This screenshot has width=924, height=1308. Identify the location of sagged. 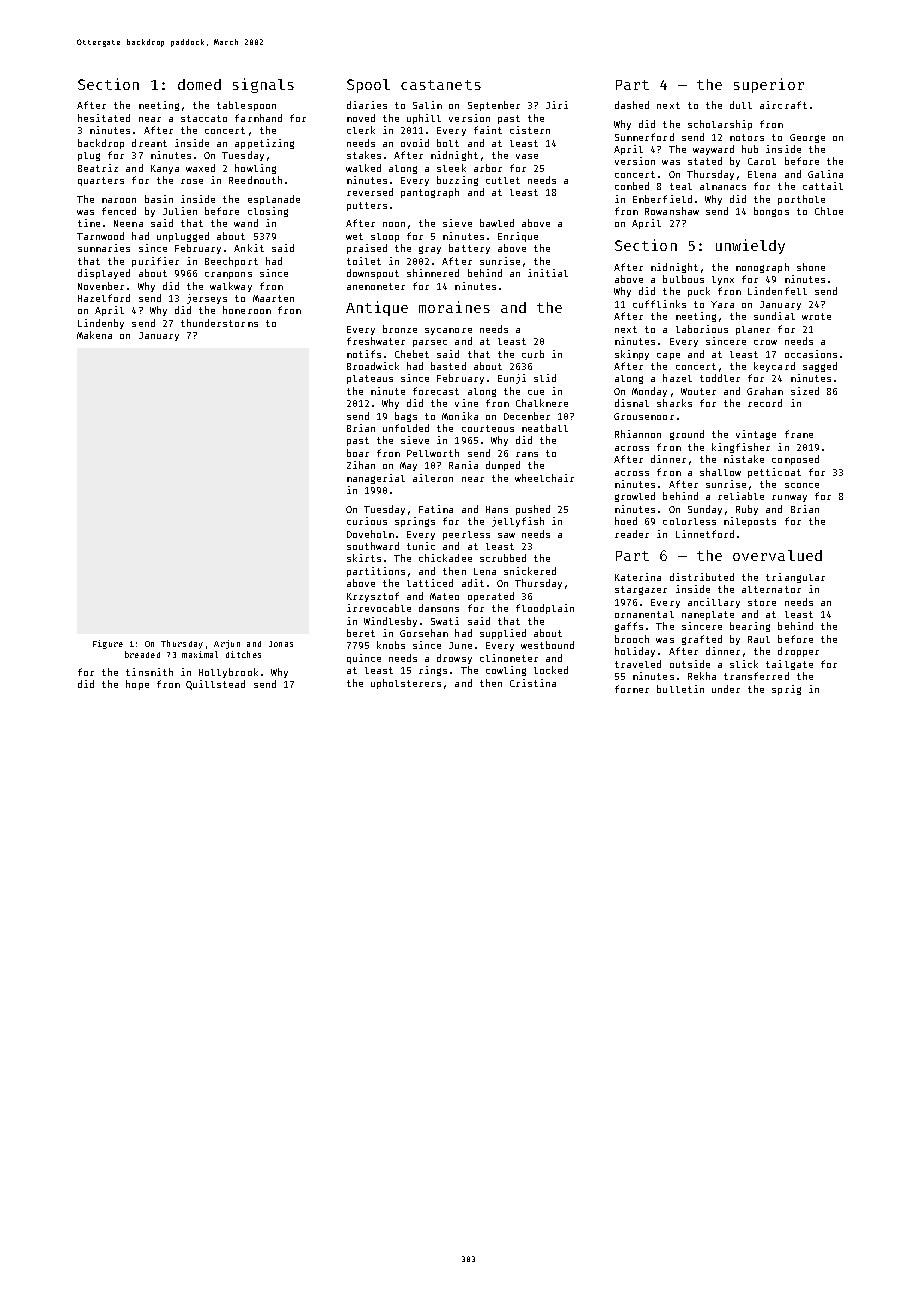
(820, 367).
